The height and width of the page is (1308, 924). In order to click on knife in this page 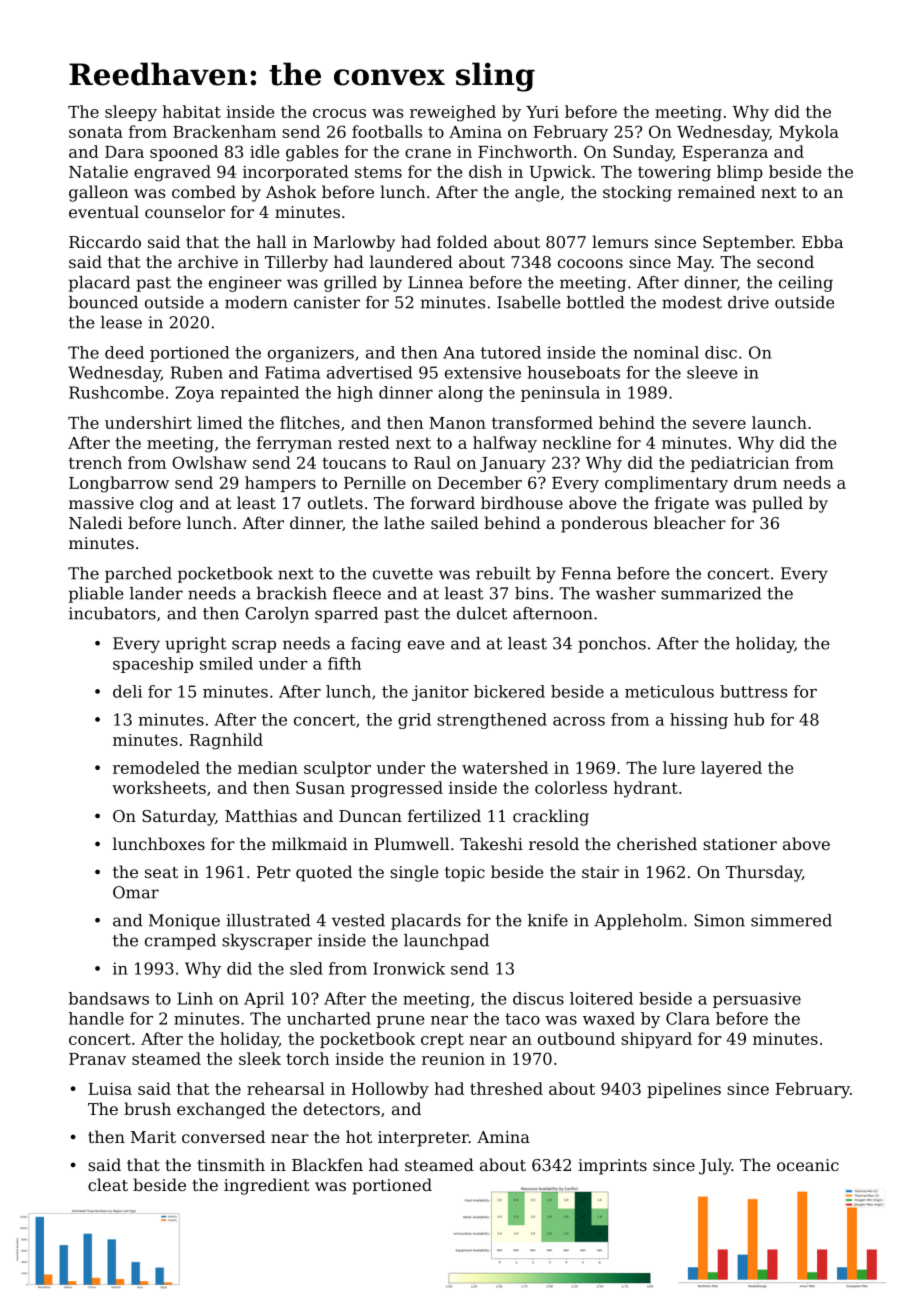, I will do `click(548, 920)`.
